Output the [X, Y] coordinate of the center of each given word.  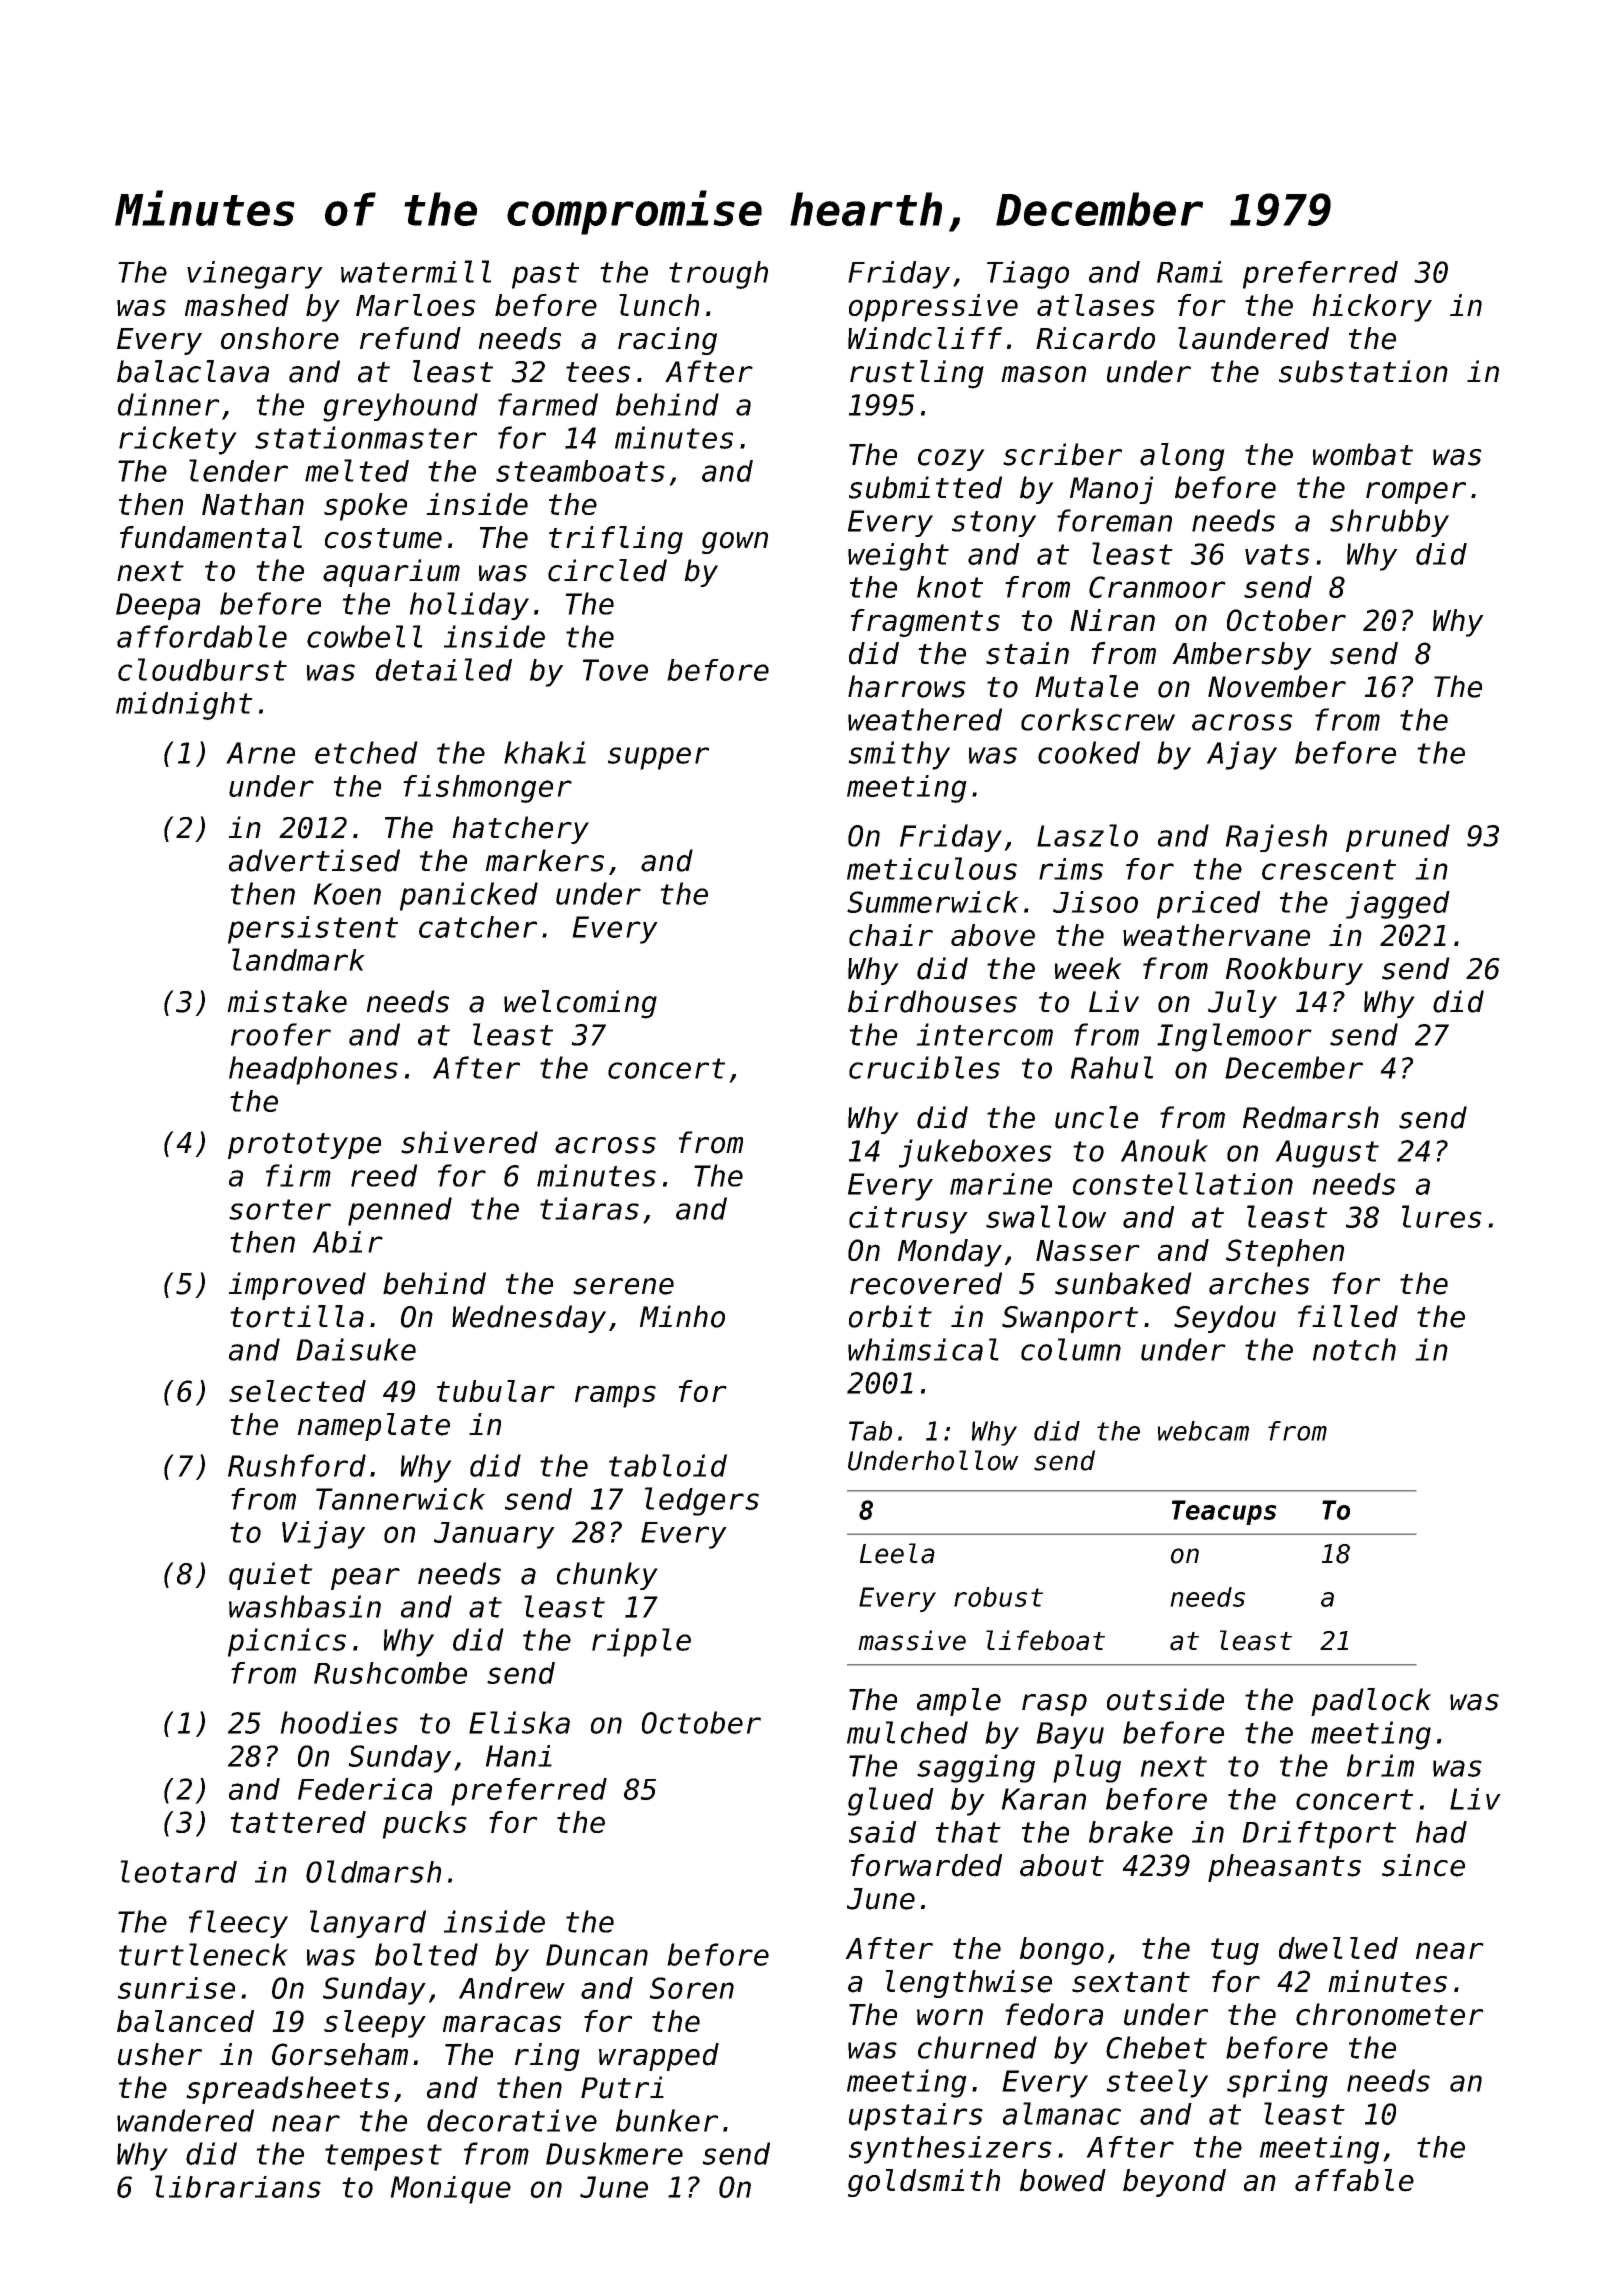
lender [238, 470]
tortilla [297, 1316]
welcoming [580, 1004]
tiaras [589, 1208]
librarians [238, 2186]
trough [718, 275]
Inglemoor [1234, 1037]
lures [1442, 1216]
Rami [1190, 272]
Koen [347, 894]
